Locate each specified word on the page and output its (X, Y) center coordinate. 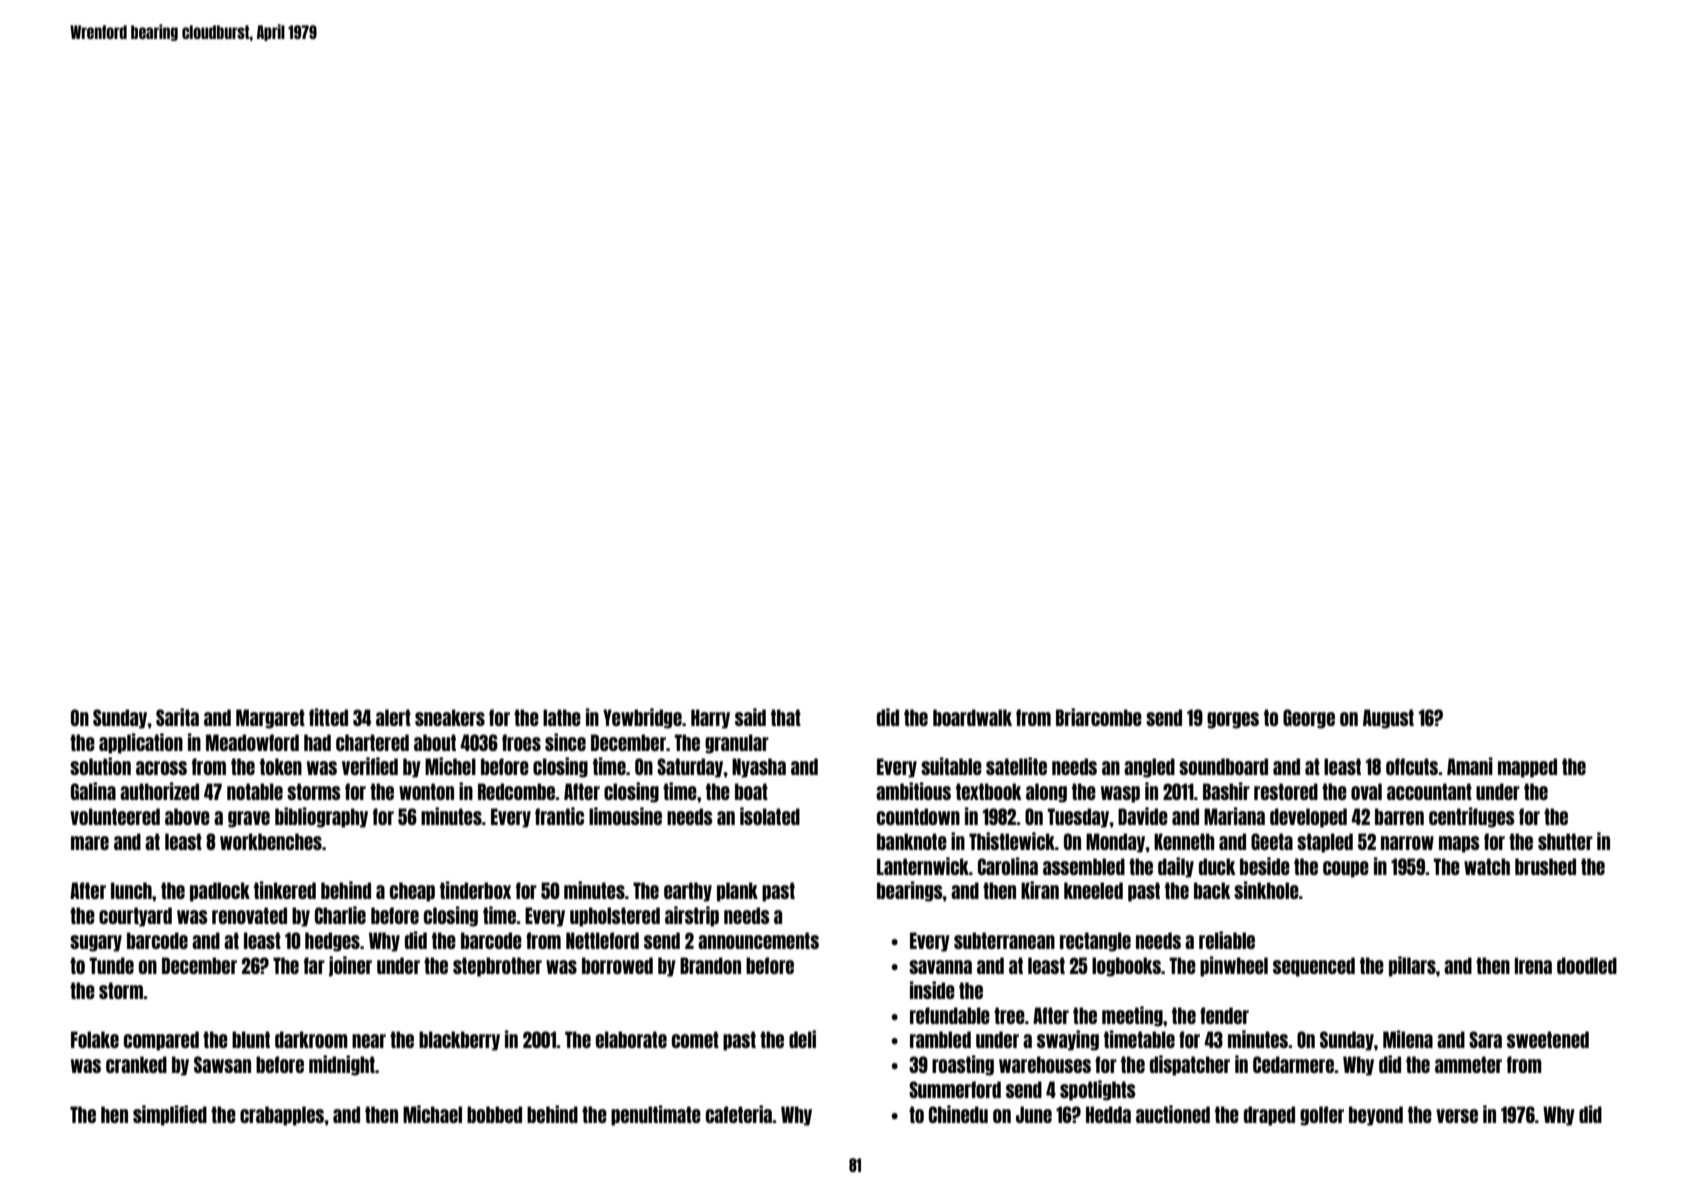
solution (100, 766)
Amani (1470, 766)
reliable (1227, 940)
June (1034, 1114)
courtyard (135, 917)
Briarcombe (1099, 717)
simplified (170, 1115)
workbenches (271, 841)
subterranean (1004, 940)
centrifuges (1472, 817)
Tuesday (1079, 818)
